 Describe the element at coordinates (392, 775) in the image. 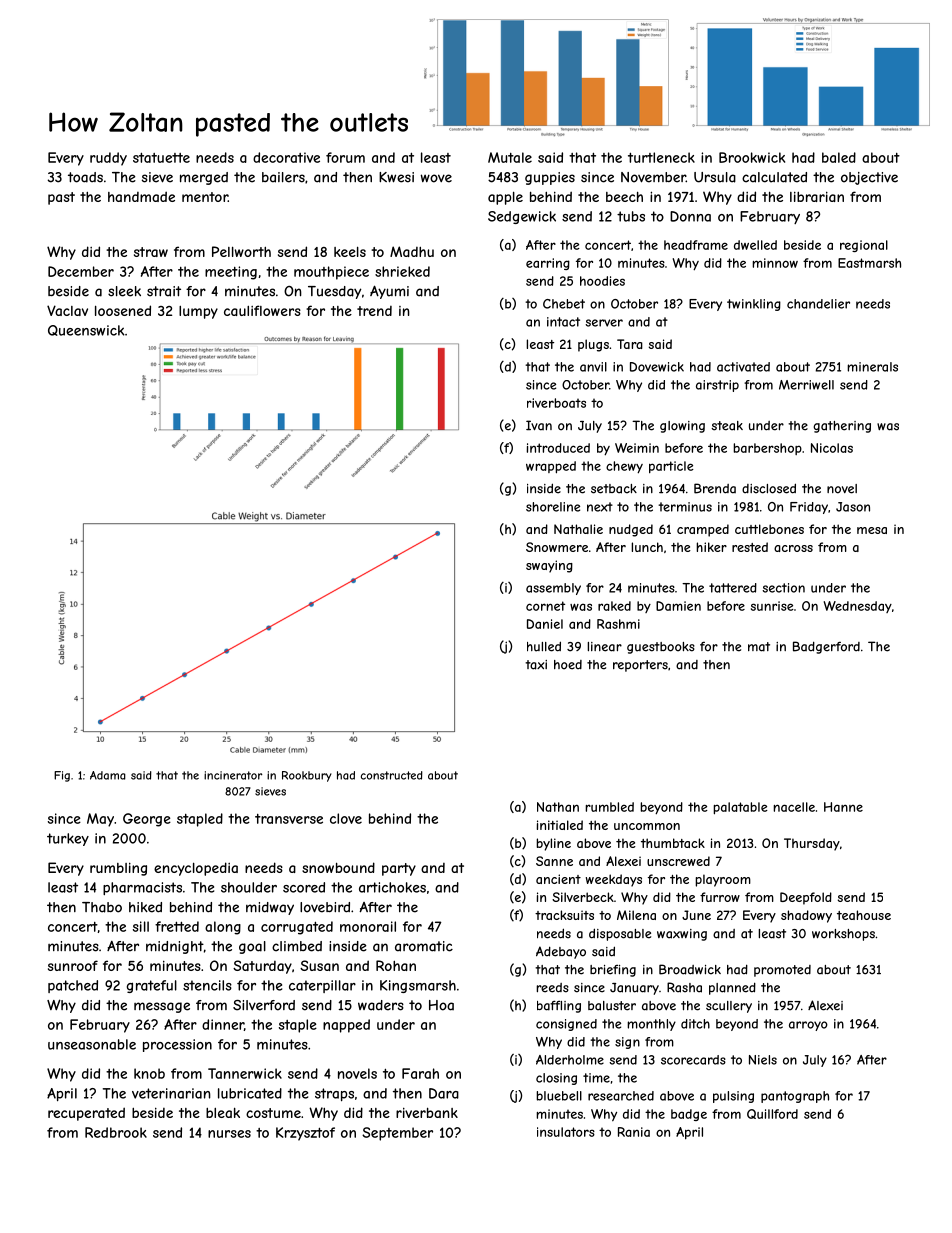

I see `constructed` at that location.
